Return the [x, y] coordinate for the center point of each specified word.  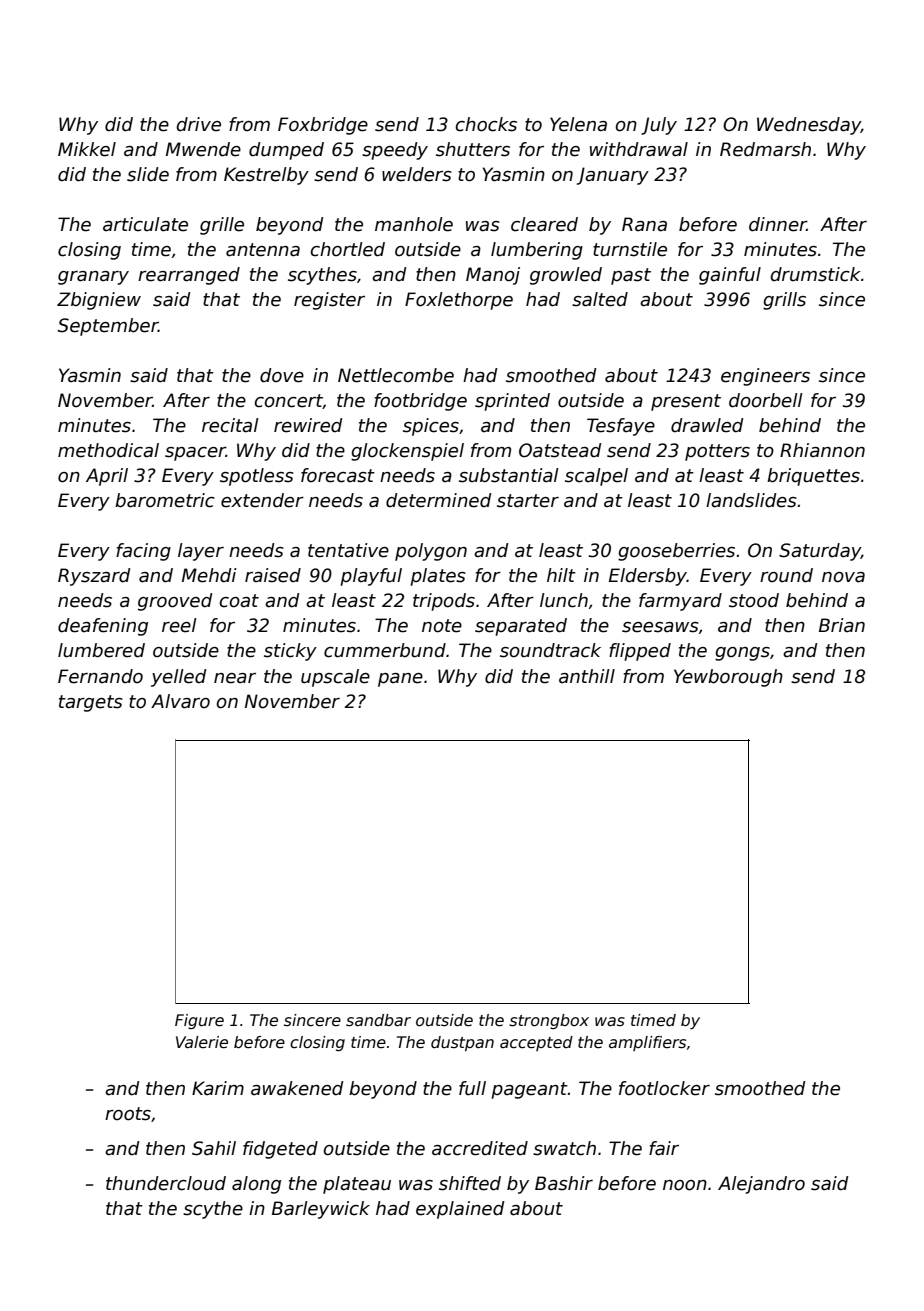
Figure [199, 1021]
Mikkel [87, 149]
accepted [536, 1043]
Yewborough [728, 678]
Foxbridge [323, 126]
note [442, 626]
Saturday [820, 552]
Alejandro [761, 1185]
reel [179, 625]
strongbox [549, 1021]
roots [128, 1114]
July [659, 126]
